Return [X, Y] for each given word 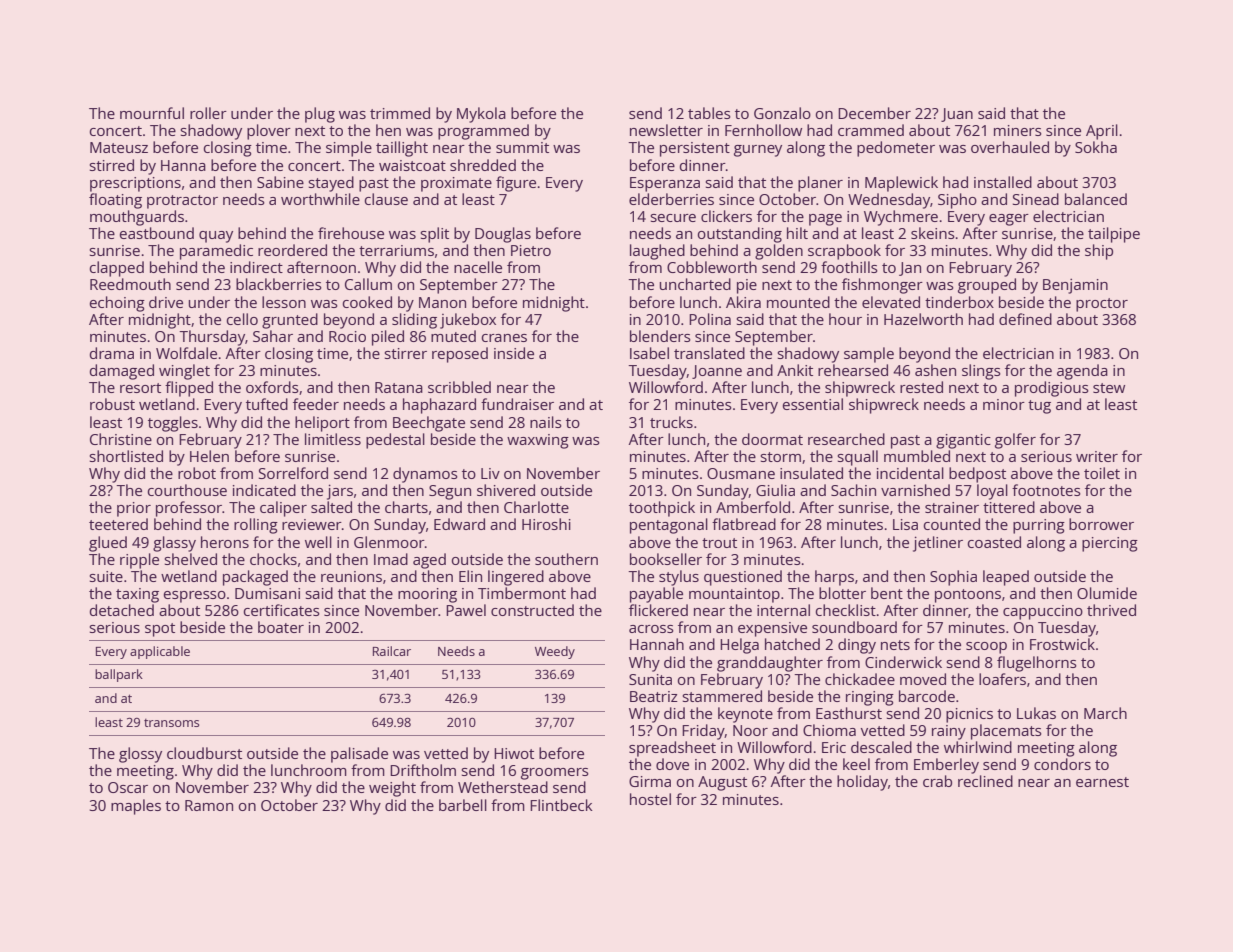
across [651, 629]
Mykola [481, 115]
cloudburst [204, 753]
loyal [992, 492]
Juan [957, 115]
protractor [182, 202]
